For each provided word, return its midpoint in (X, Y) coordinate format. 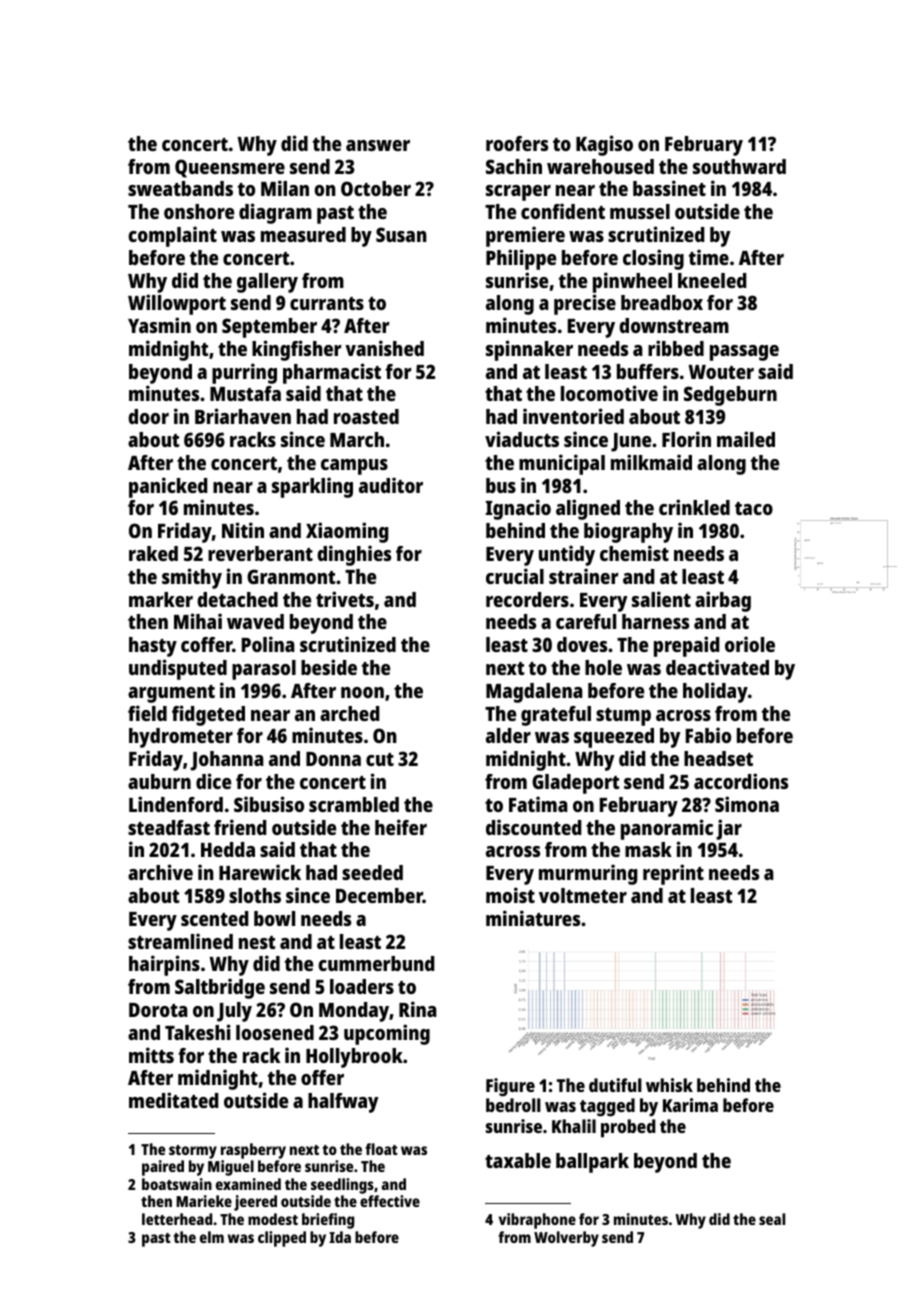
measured (303, 234)
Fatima (538, 804)
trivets (345, 599)
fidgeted (208, 715)
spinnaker (529, 350)
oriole (750, 644)
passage (744, 353)
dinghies (354, 555)
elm (212, 1237)
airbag (723, 601)
